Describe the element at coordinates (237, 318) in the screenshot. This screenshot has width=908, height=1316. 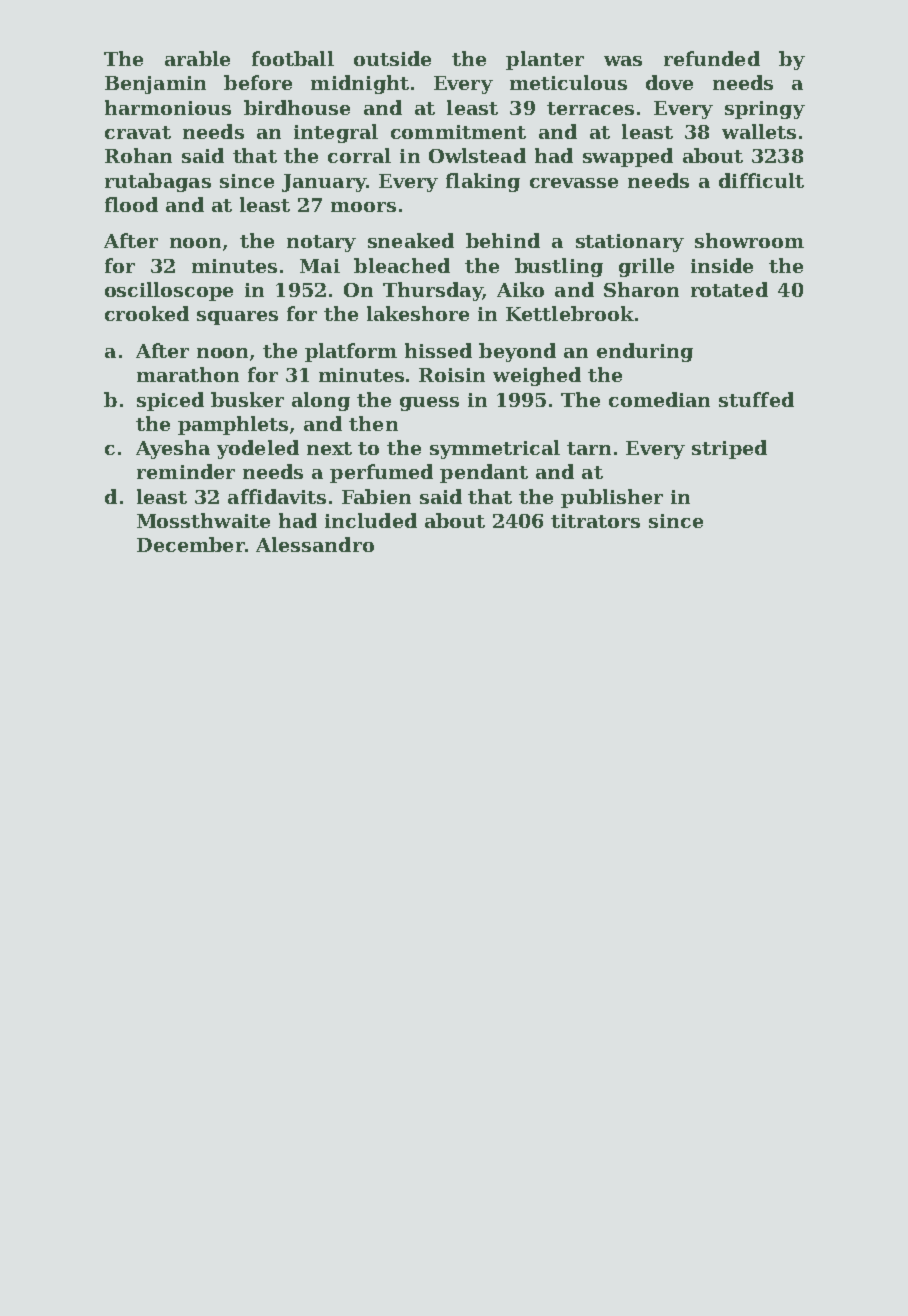
I see `squares` at that location.
